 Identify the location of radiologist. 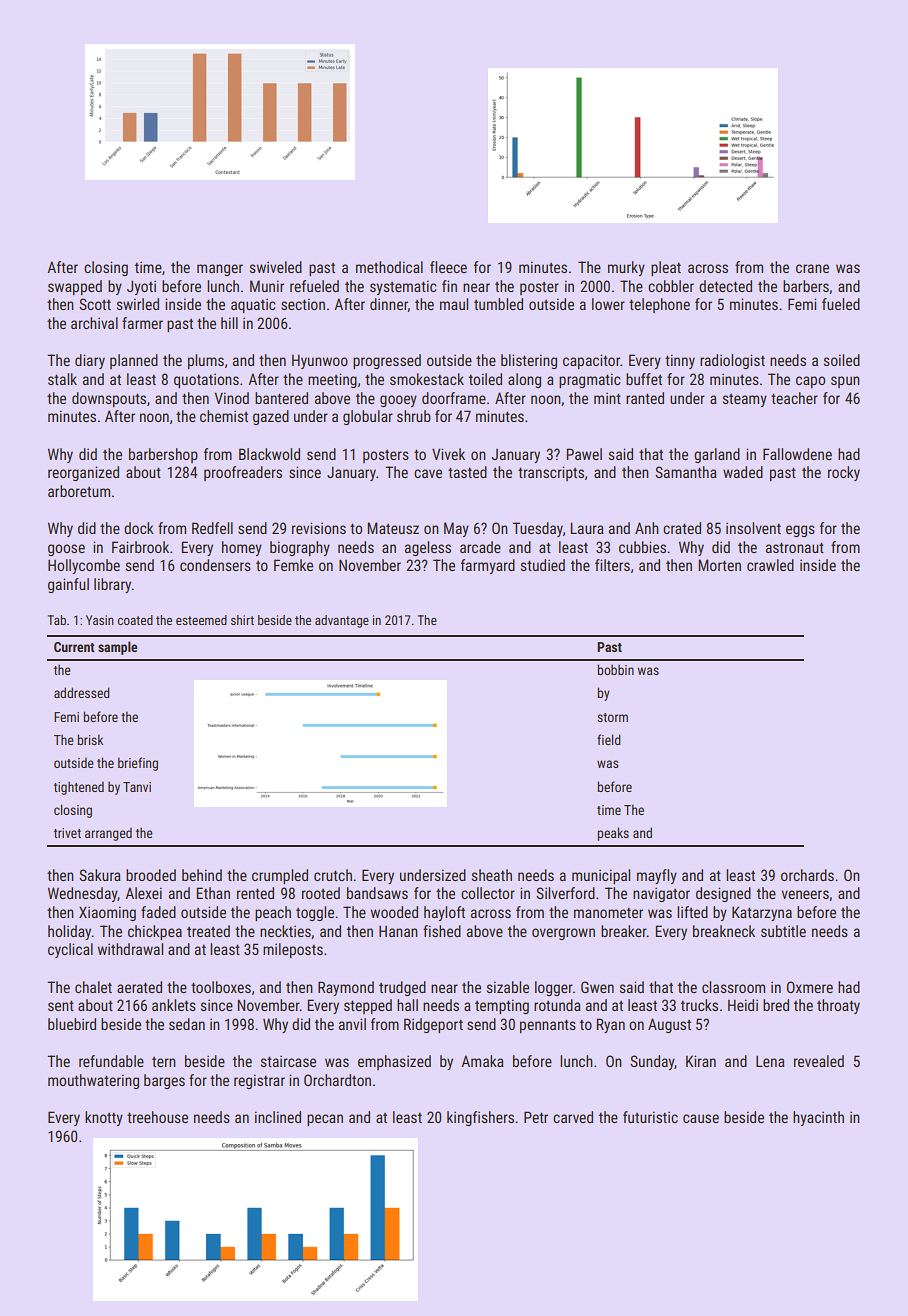
(732, 361).
